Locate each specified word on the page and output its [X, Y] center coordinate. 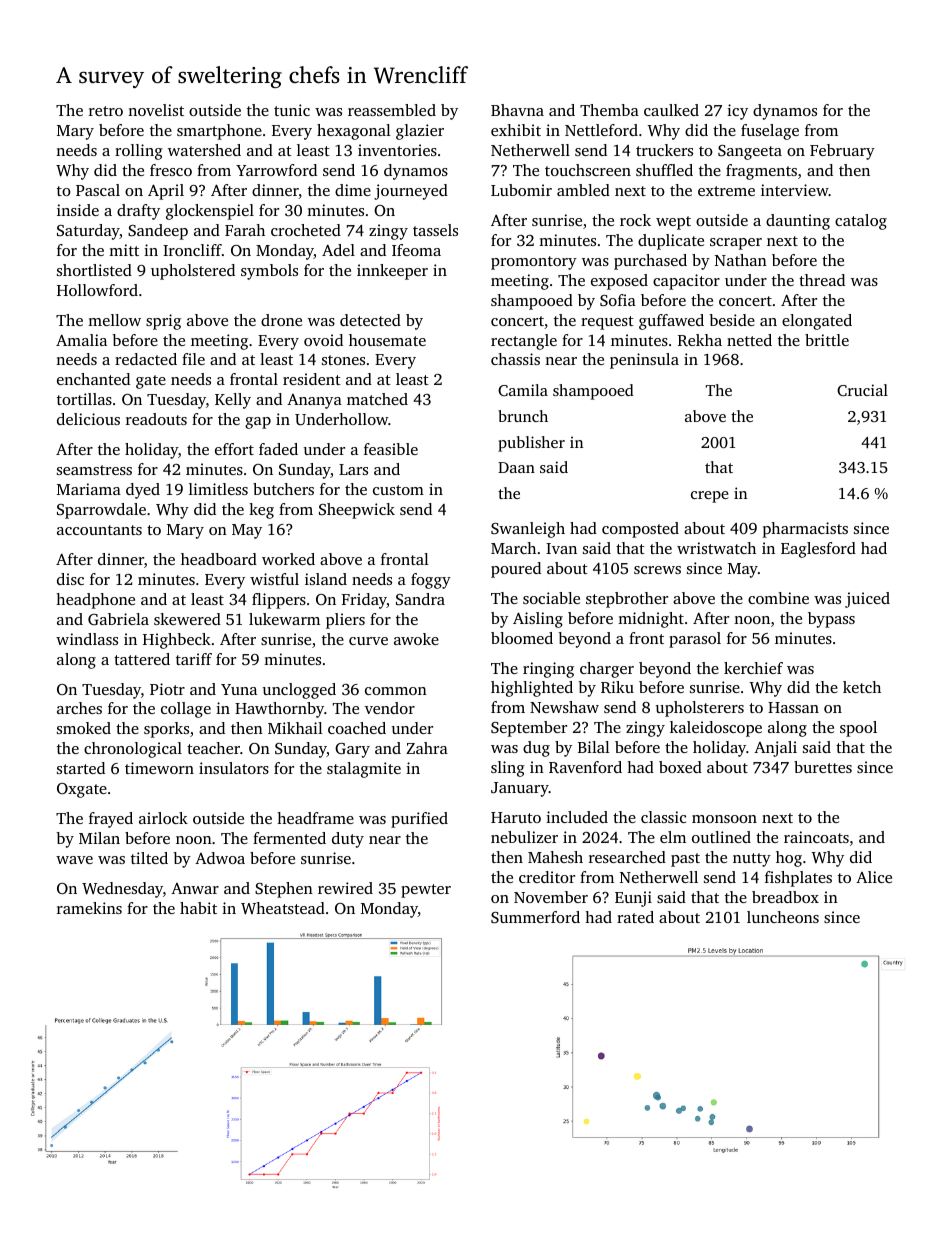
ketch [862, 687]
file [193, 359]
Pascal [98, 190]
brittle [827, 340]
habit [198, 908]
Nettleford [601, 130]
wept [673, 223]
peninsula [644, 361]
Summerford [535, 917]
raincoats [816, 837]
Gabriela [118, 619]
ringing [548, 670]
